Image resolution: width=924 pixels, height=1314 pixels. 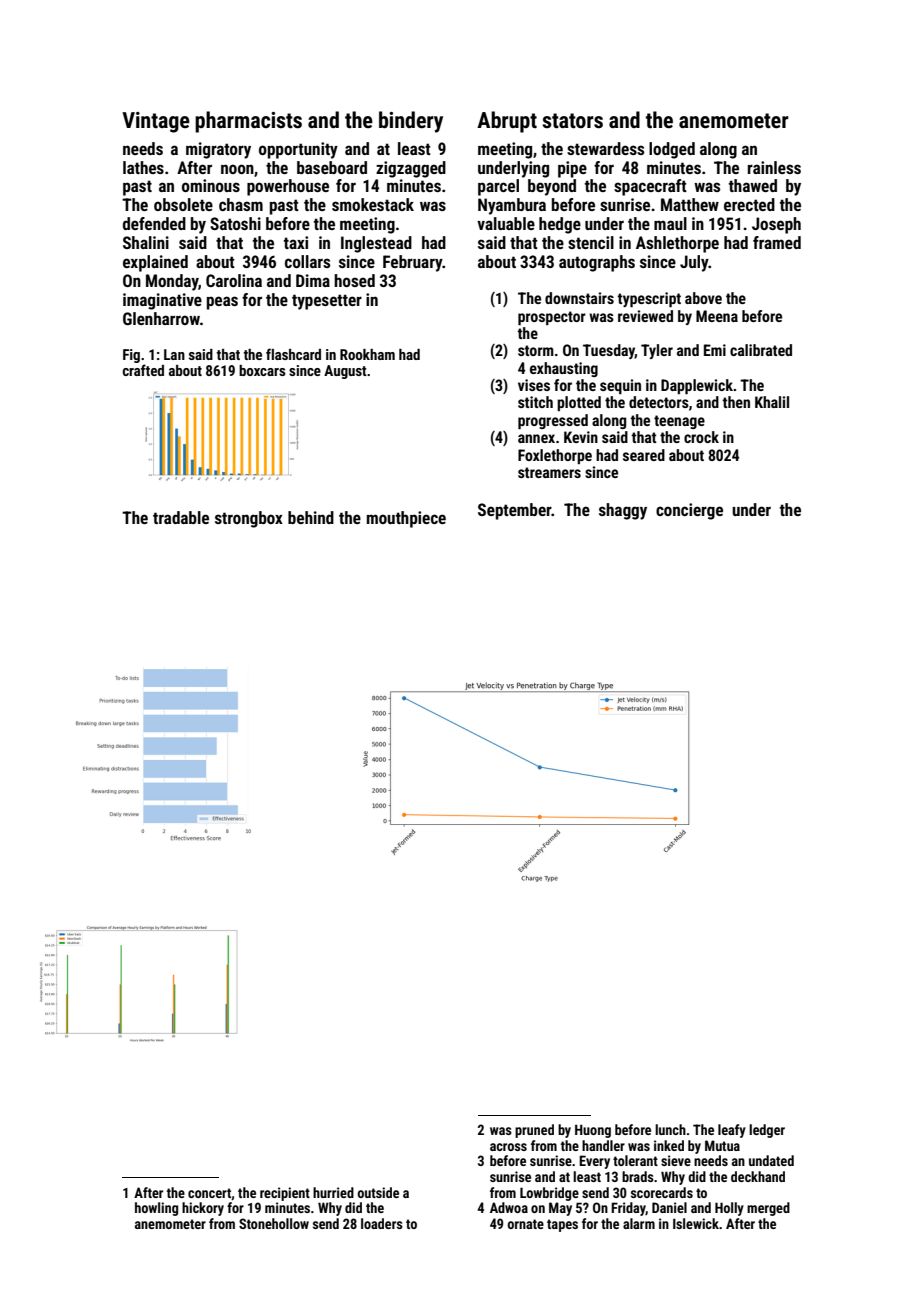 I want to click on pruned, so click(x=534, y=1131).
